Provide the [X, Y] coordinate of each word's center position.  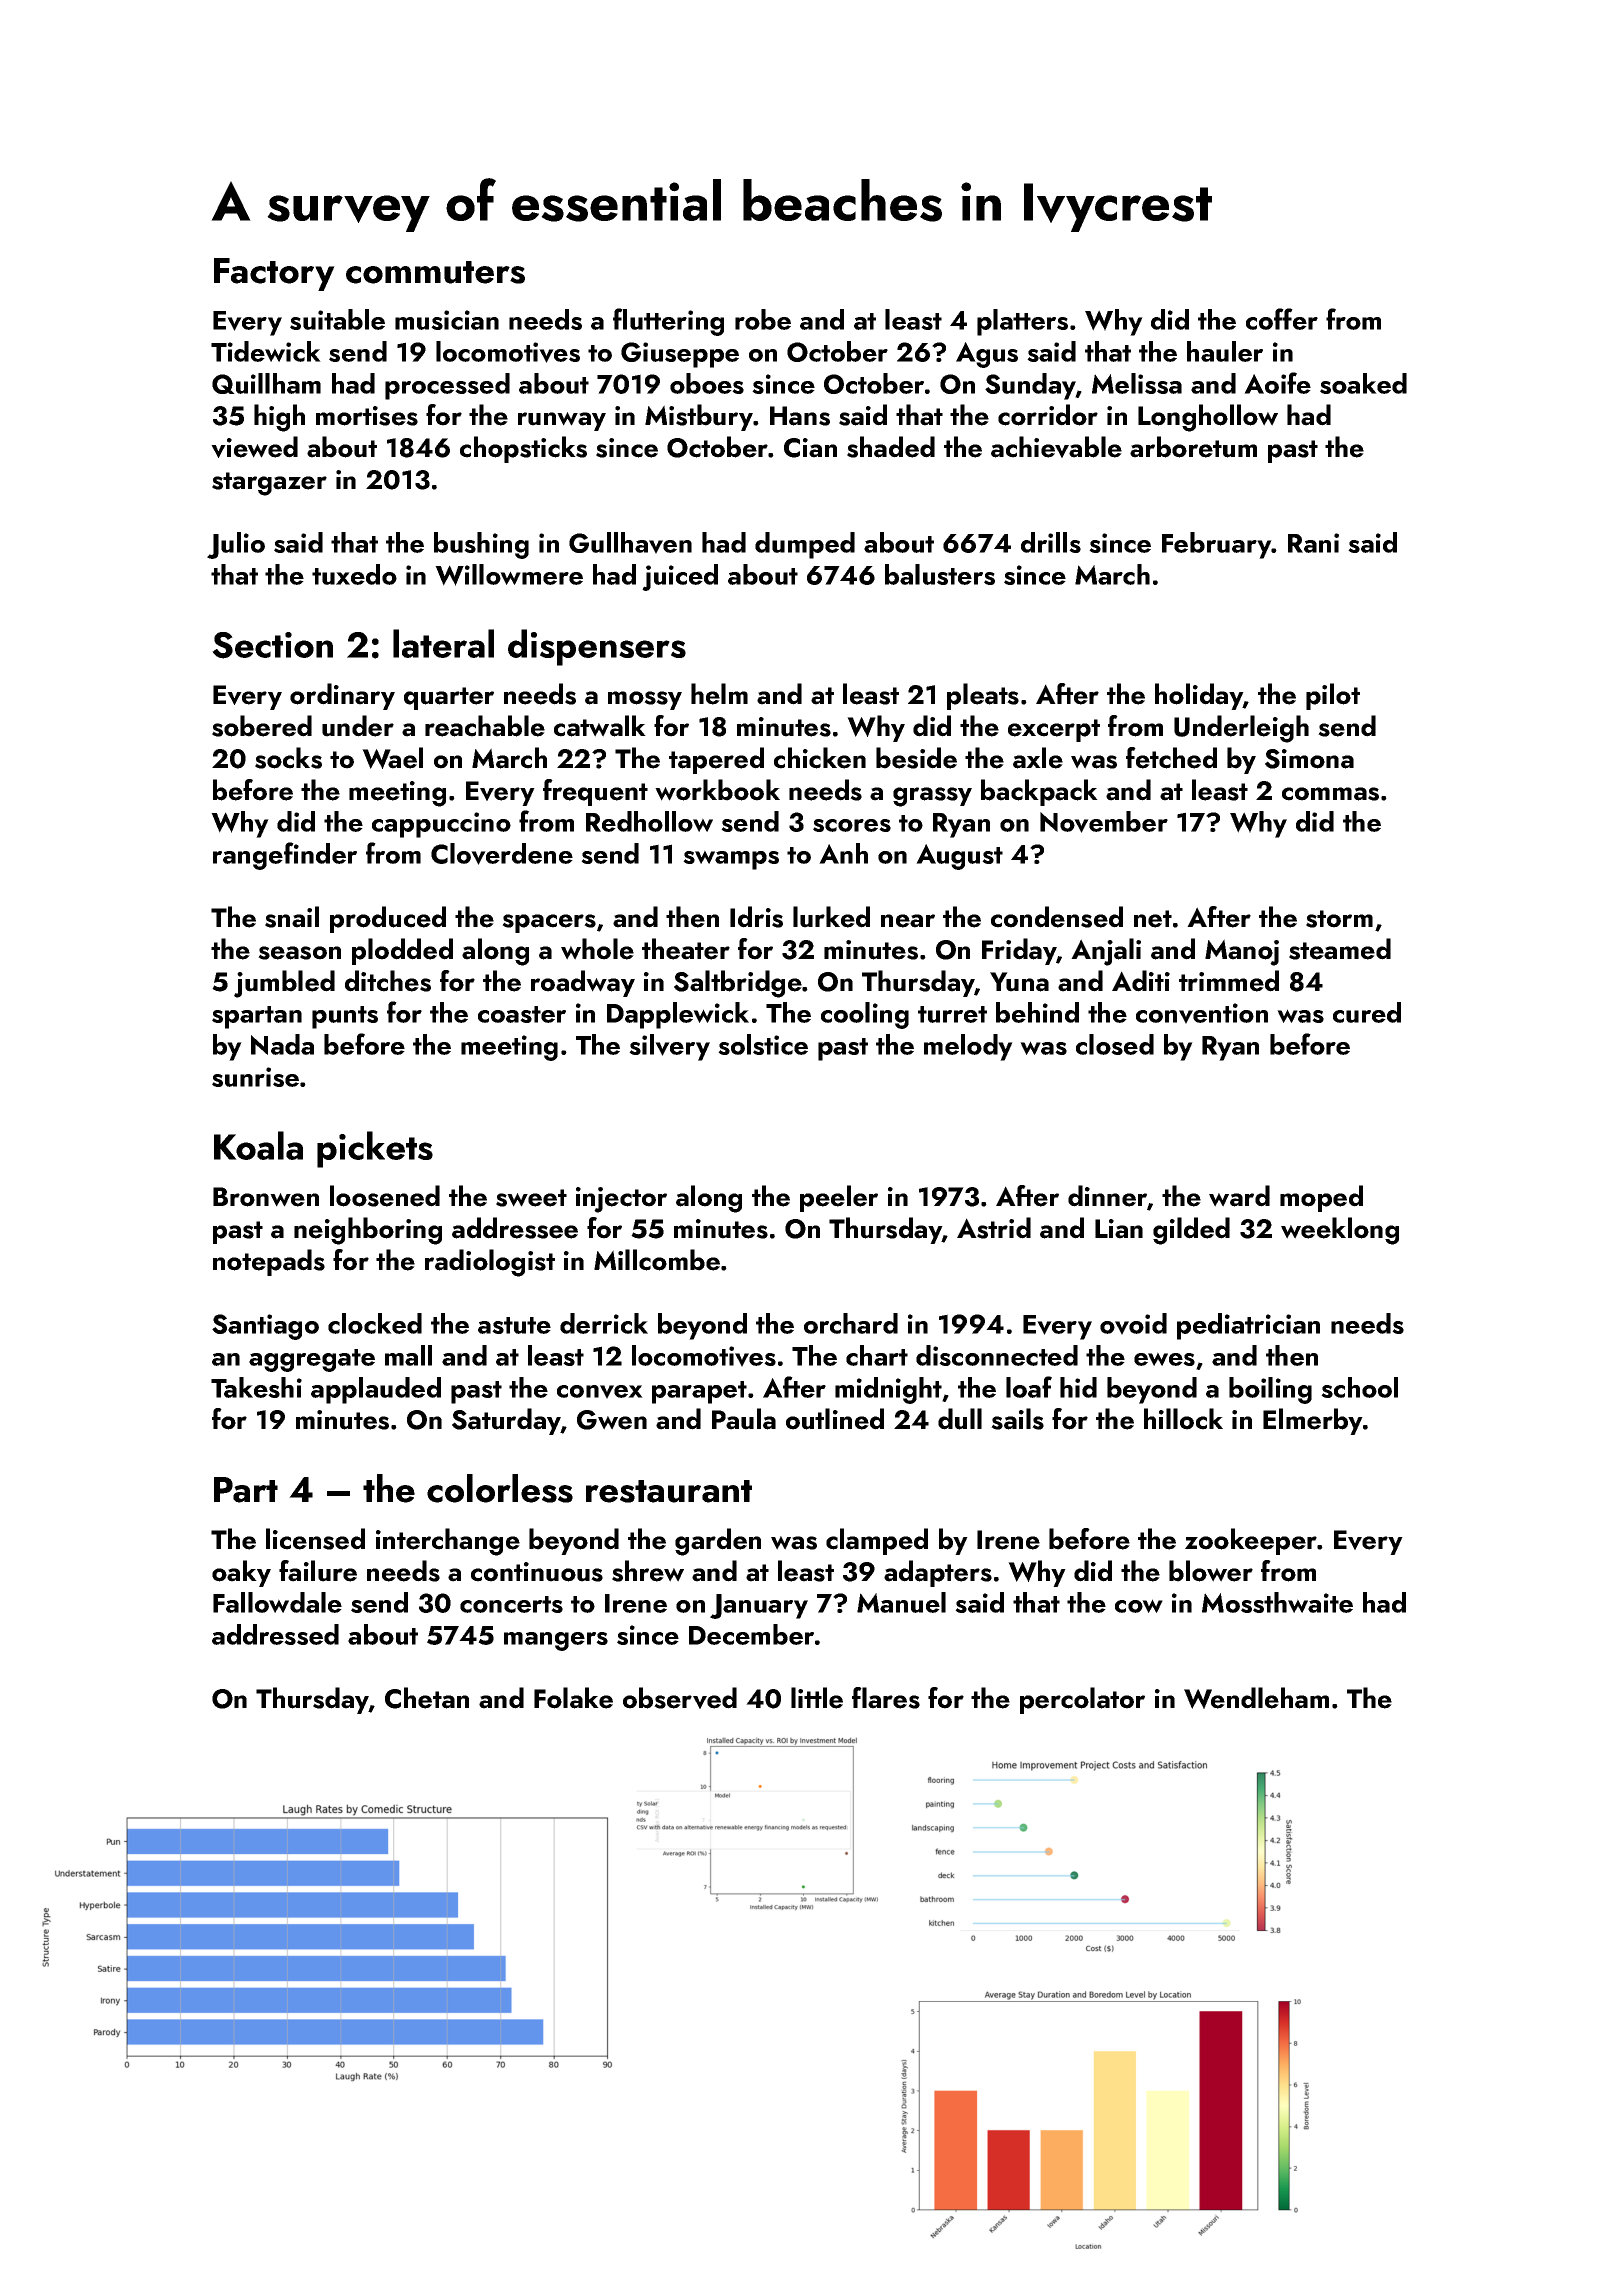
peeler [839, 1198]
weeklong [1340, 1231]
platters [1022, 322]
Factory [274, 274]
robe [763, 319]
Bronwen [266, 1197]
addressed [275, 1634]
